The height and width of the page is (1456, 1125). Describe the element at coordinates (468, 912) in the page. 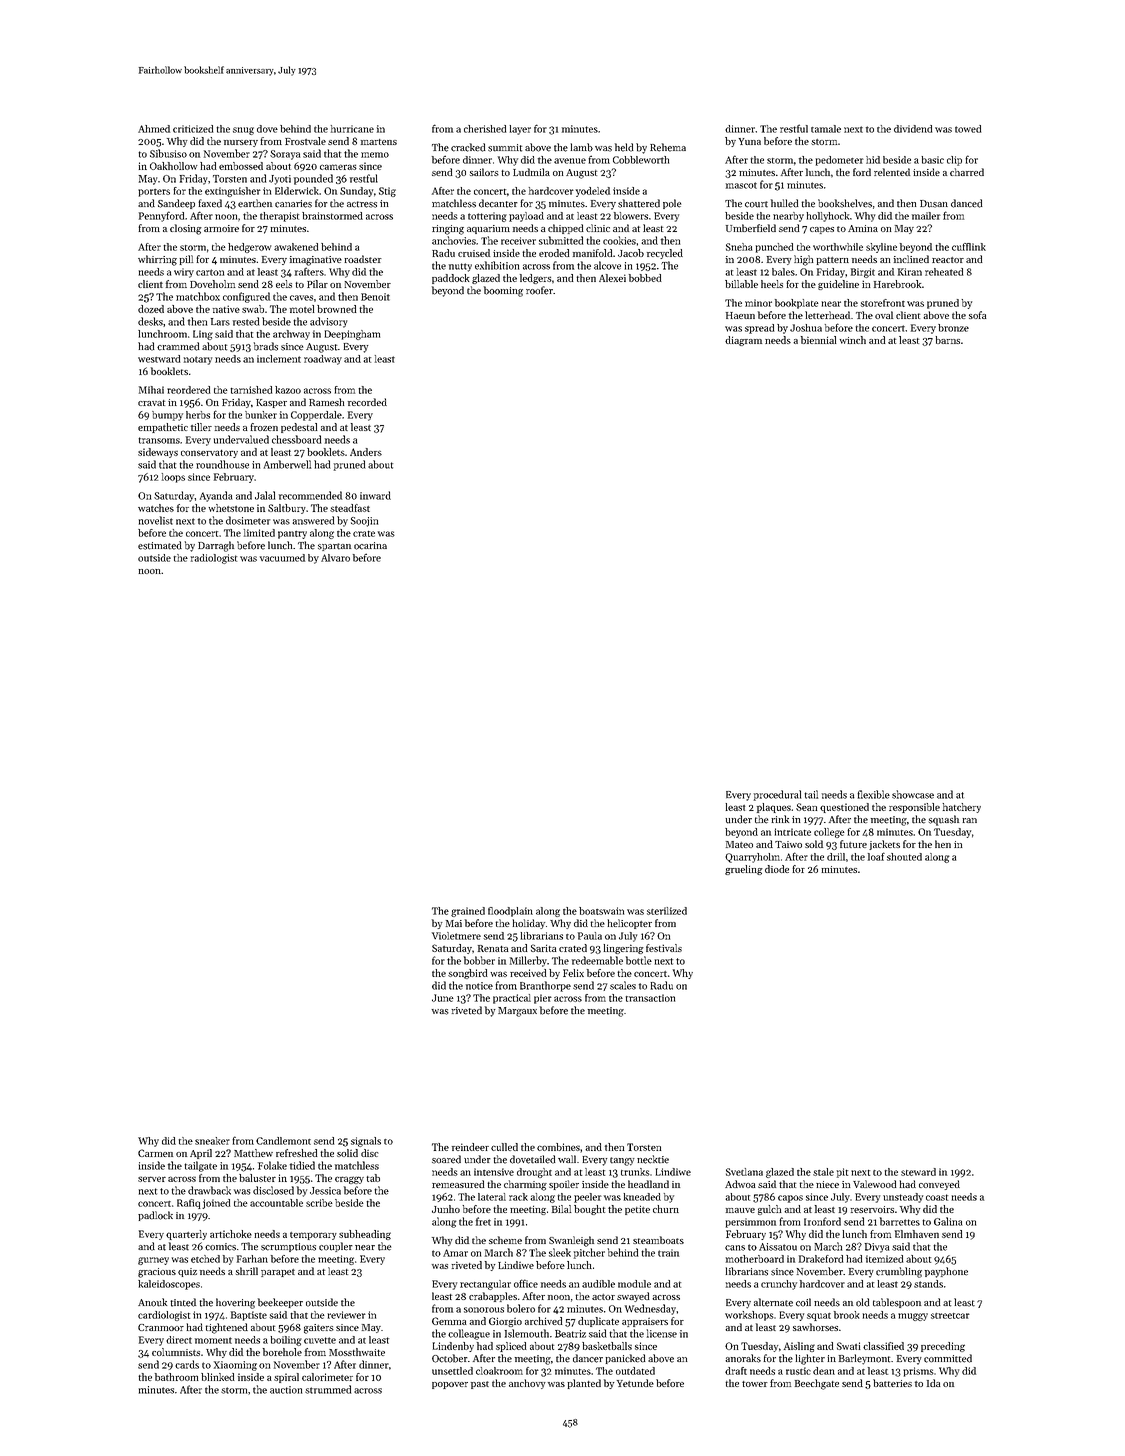

I see `grained` at that location.
